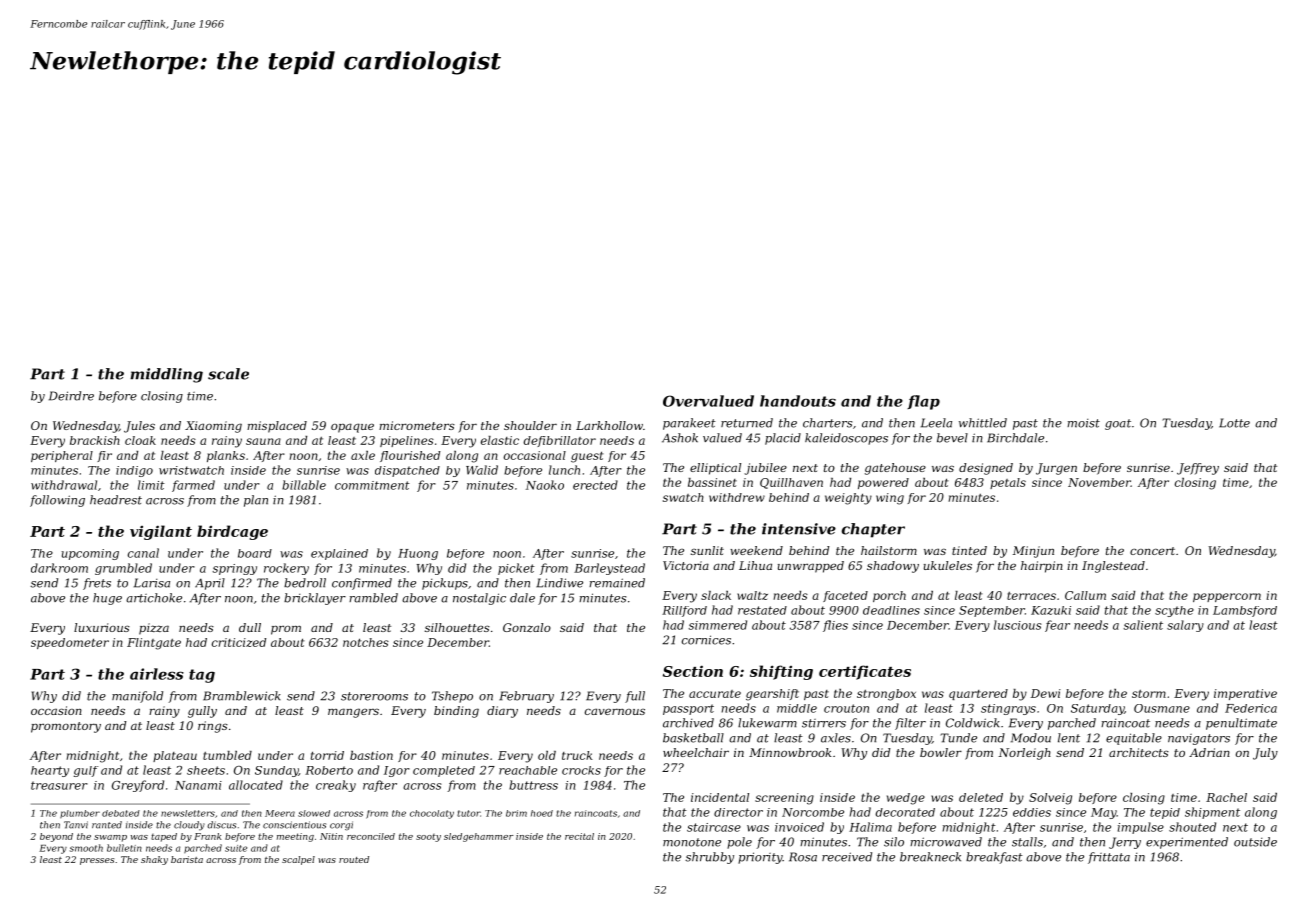 This image has width=1308, height=924. What do you see at coordinates (617, 583) in the image?
I see `remained` at bounding box center [617, 583].
